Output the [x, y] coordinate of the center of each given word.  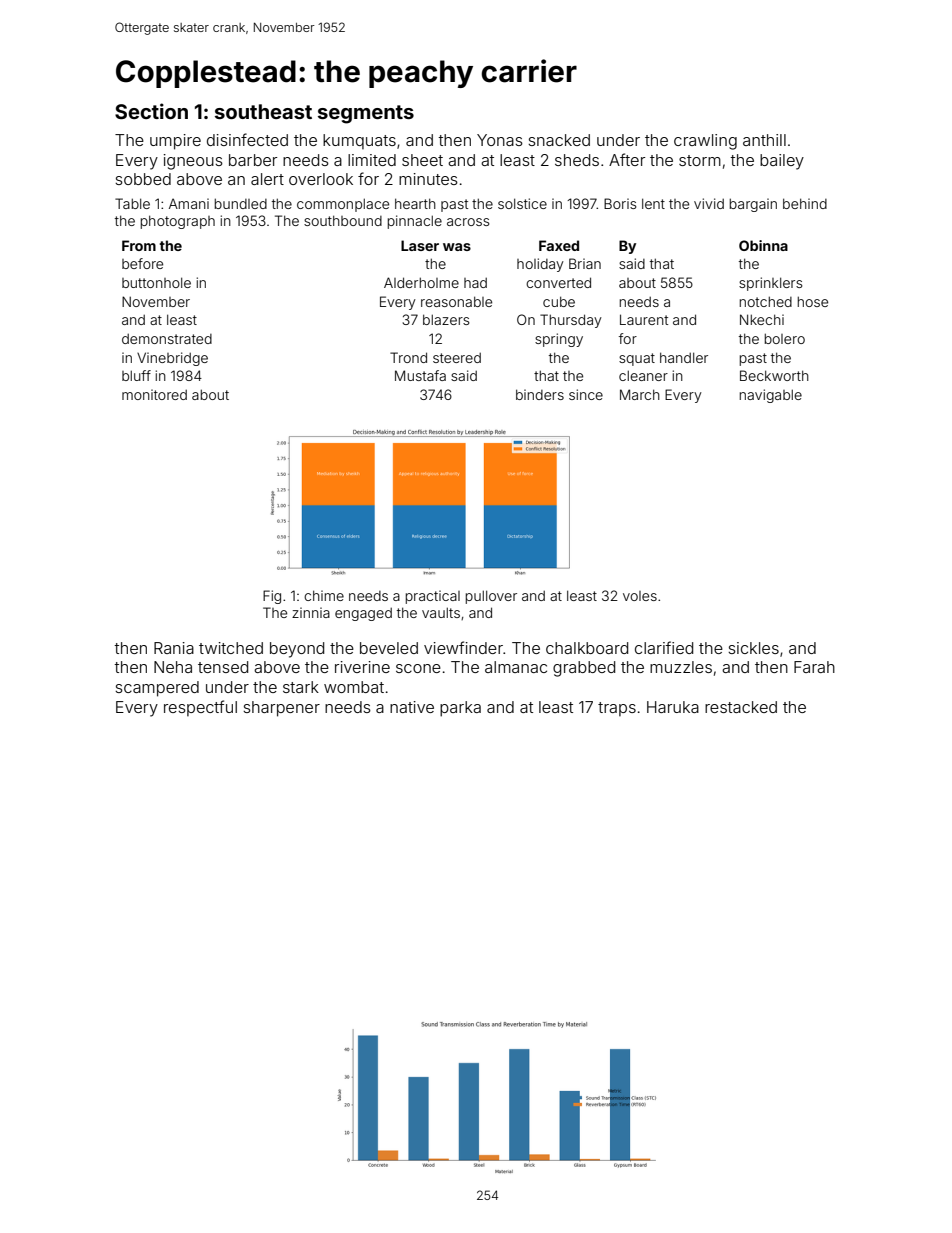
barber [253, 160]
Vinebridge [172, 359]
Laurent [644, 319]
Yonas [500, 140]
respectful [200, 708]
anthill [764, 140]
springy [559, 340]
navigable [771, 396]
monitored [154, 394]
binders [540, 394]
